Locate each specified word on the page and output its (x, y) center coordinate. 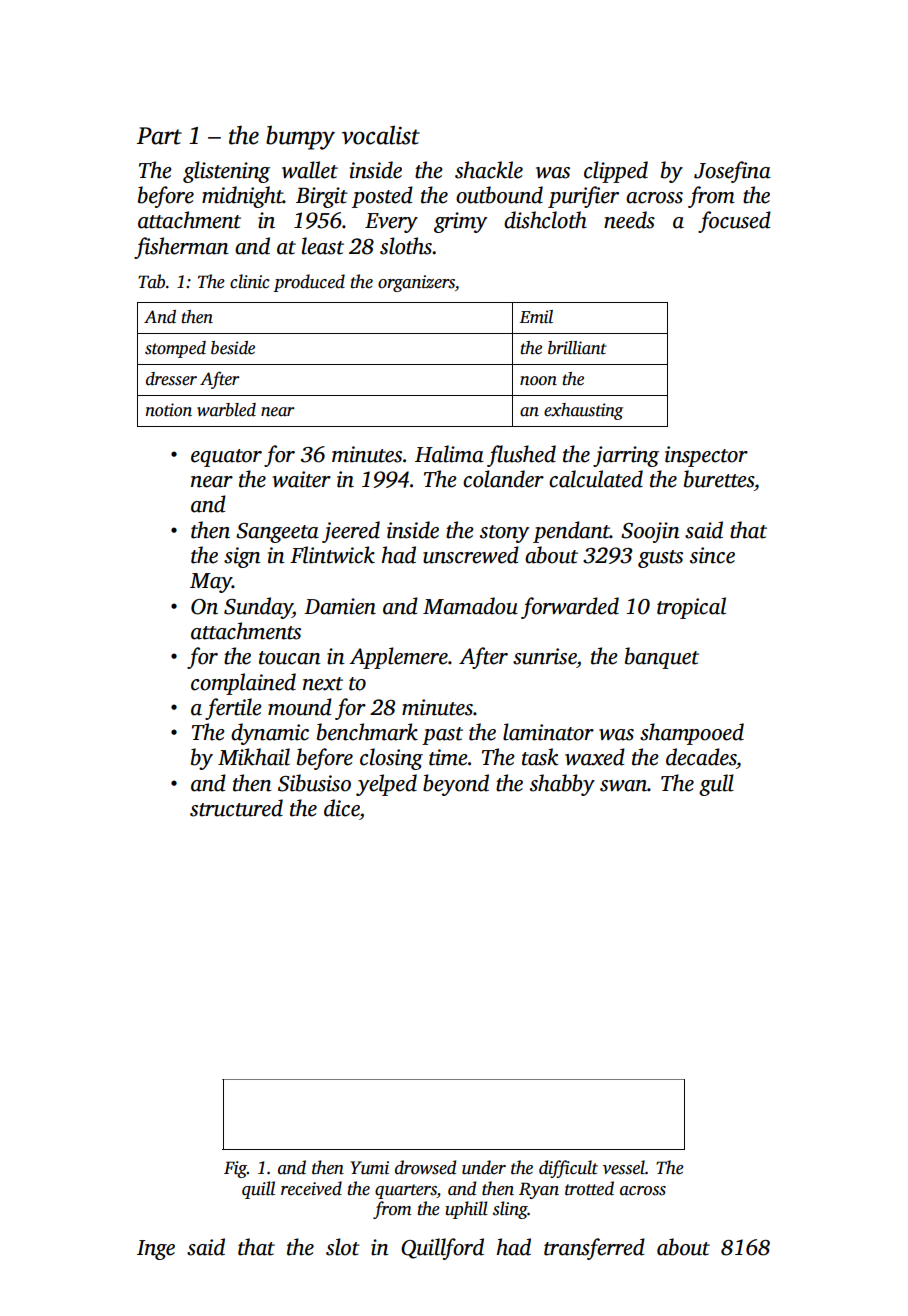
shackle (489, 170)
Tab (151, 281)
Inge (156, 1250)
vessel (624, 1167)
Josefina (732, 172)
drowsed (425, 1167)
